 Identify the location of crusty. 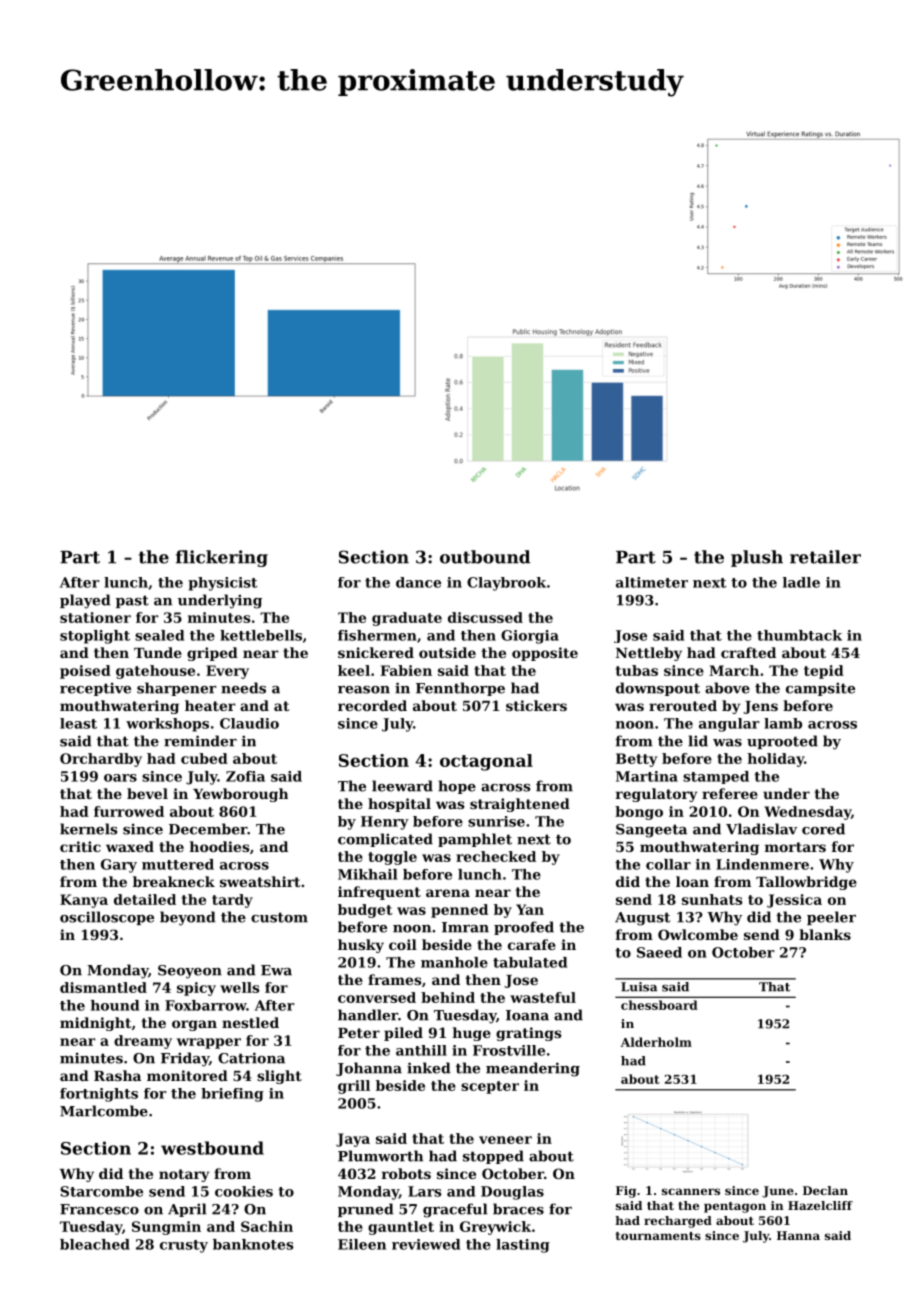
(184, 1246).
